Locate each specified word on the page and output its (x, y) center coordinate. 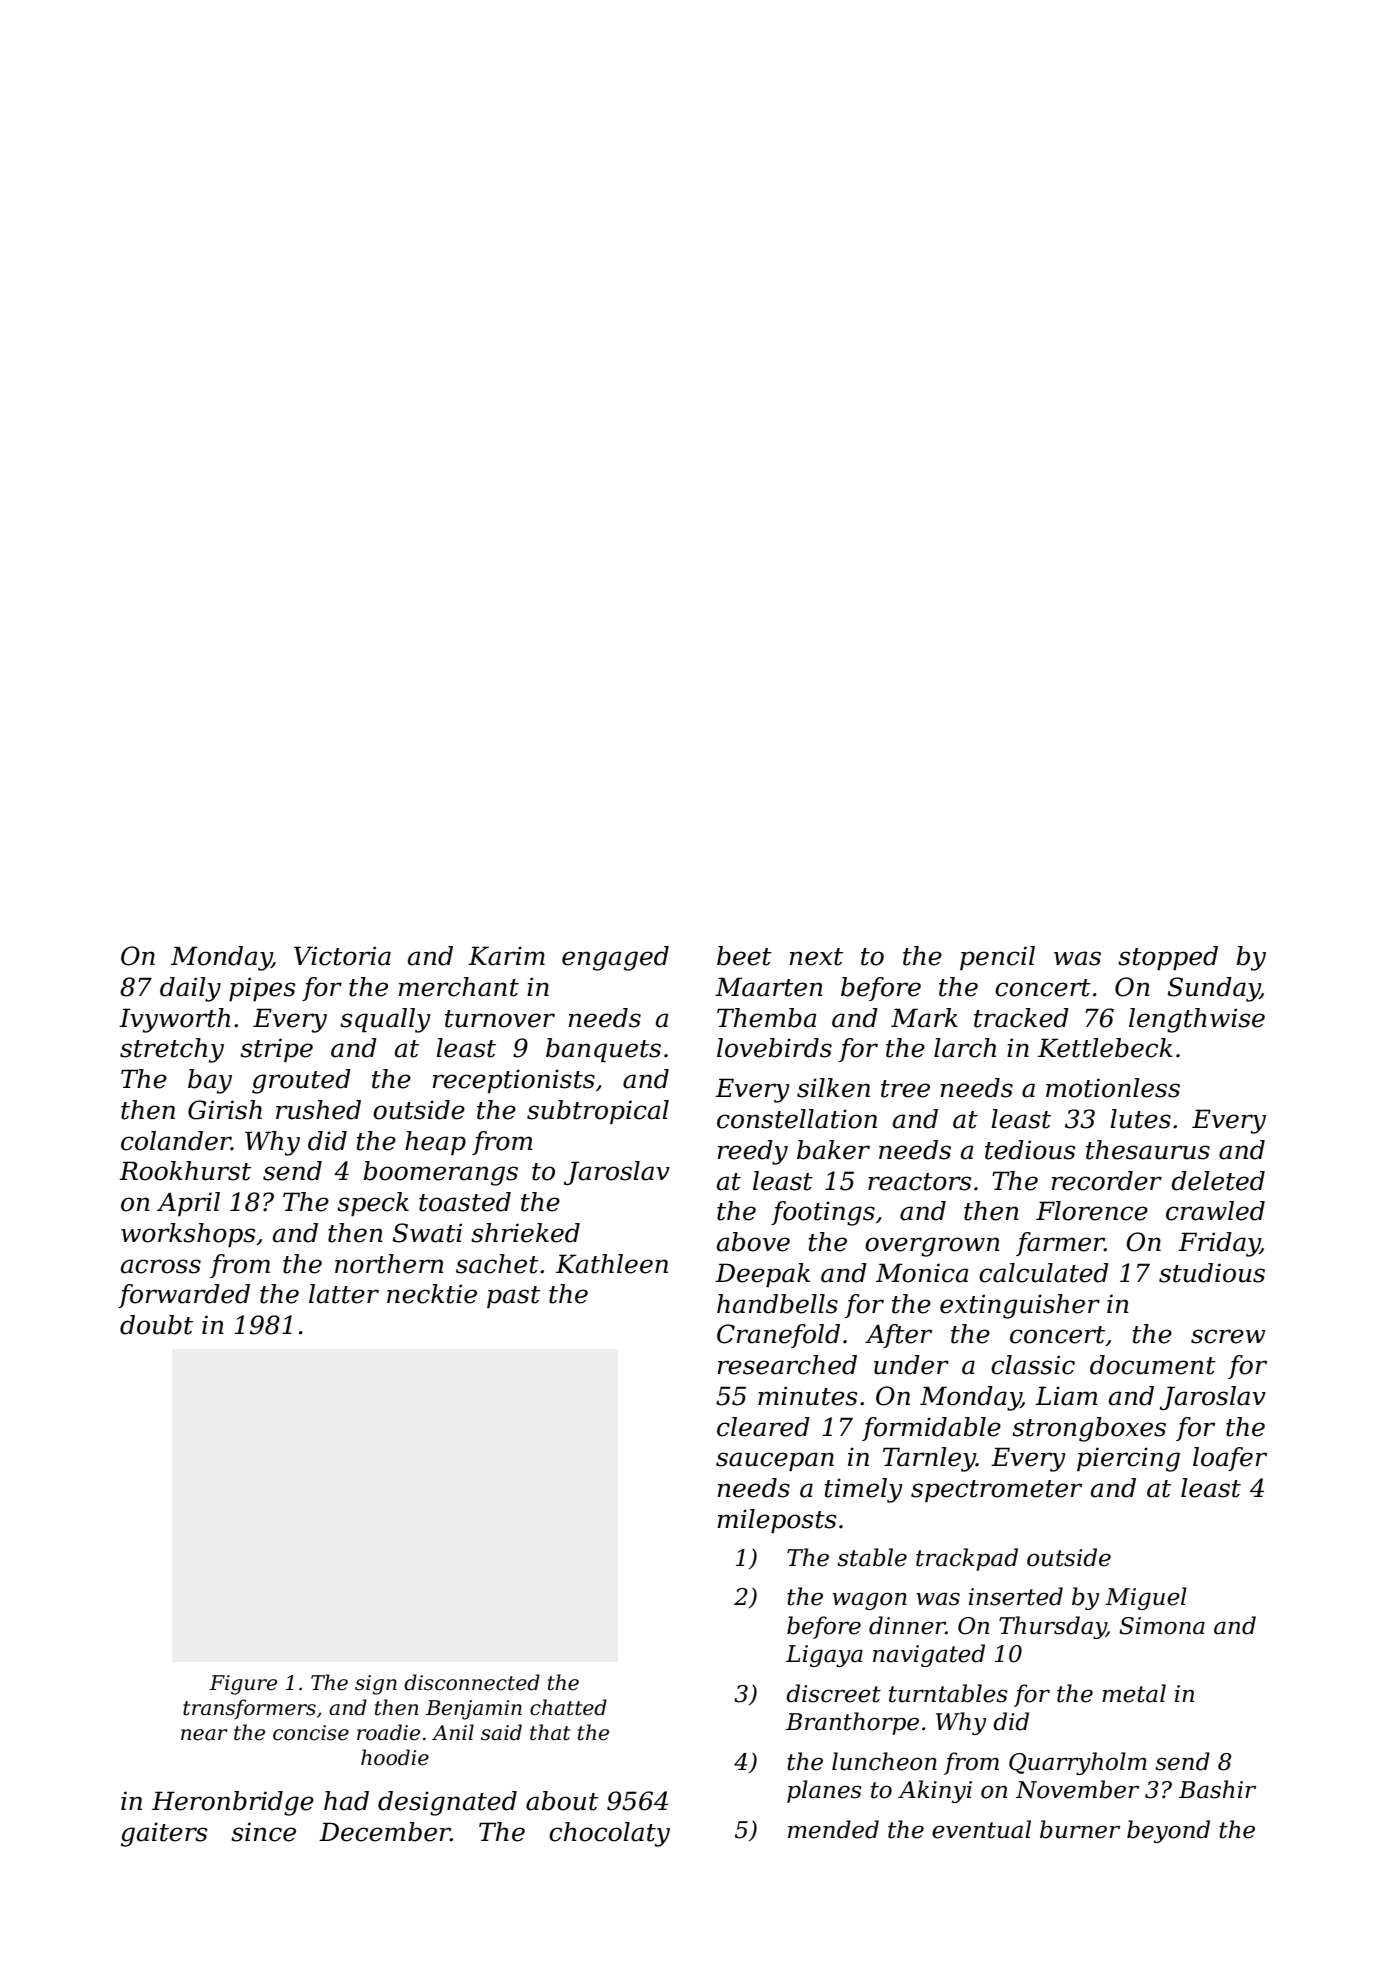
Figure (243, 1685)
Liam (1066, 1396)
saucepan (775, 1461)
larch (965, 1048)
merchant (459, 987)
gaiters (164, 1834)
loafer (1230, 1459)
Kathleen (612, 1264)
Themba (766, 1018)
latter (344, 1294)
